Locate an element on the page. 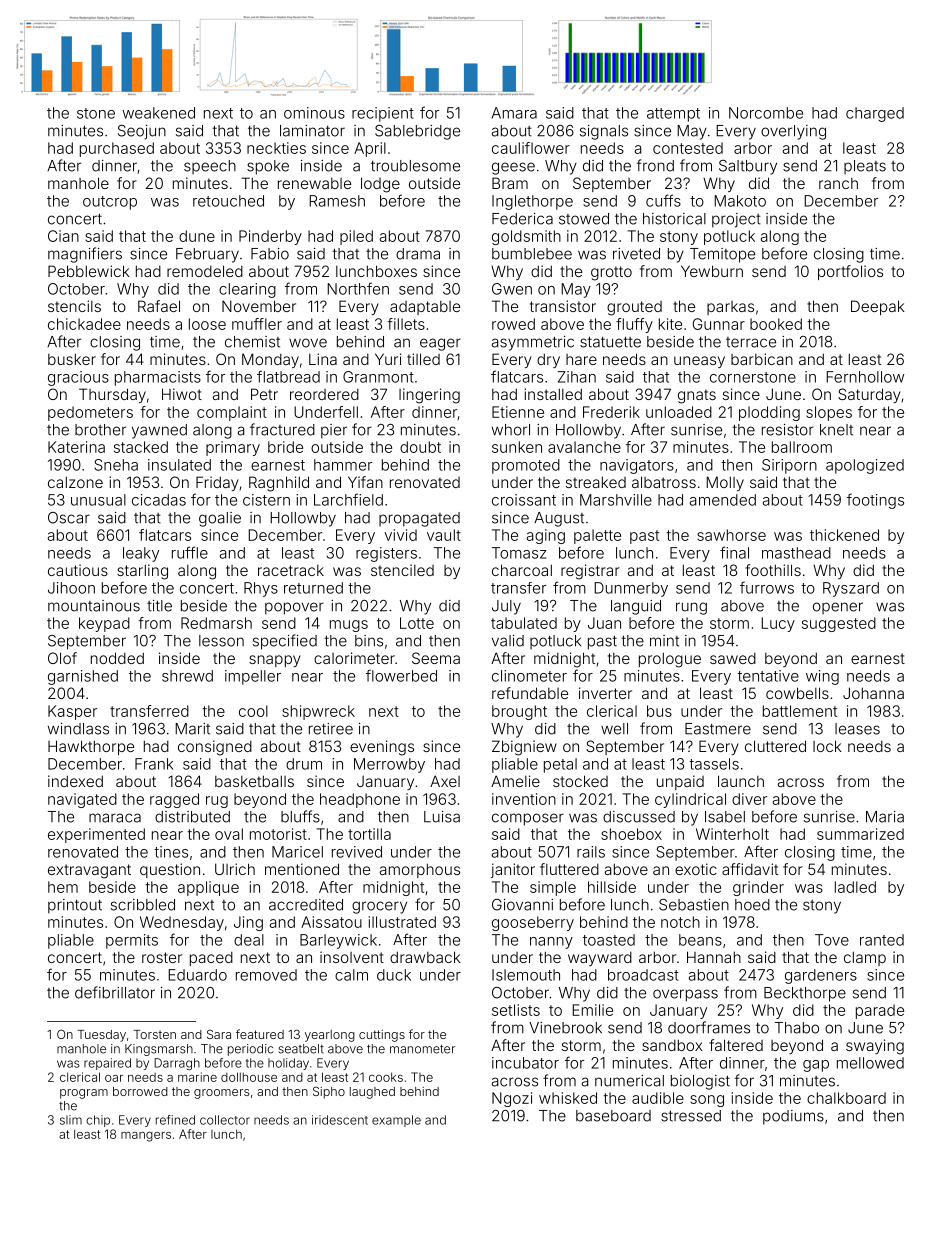  mugs is located at coordinates (349, 626).
